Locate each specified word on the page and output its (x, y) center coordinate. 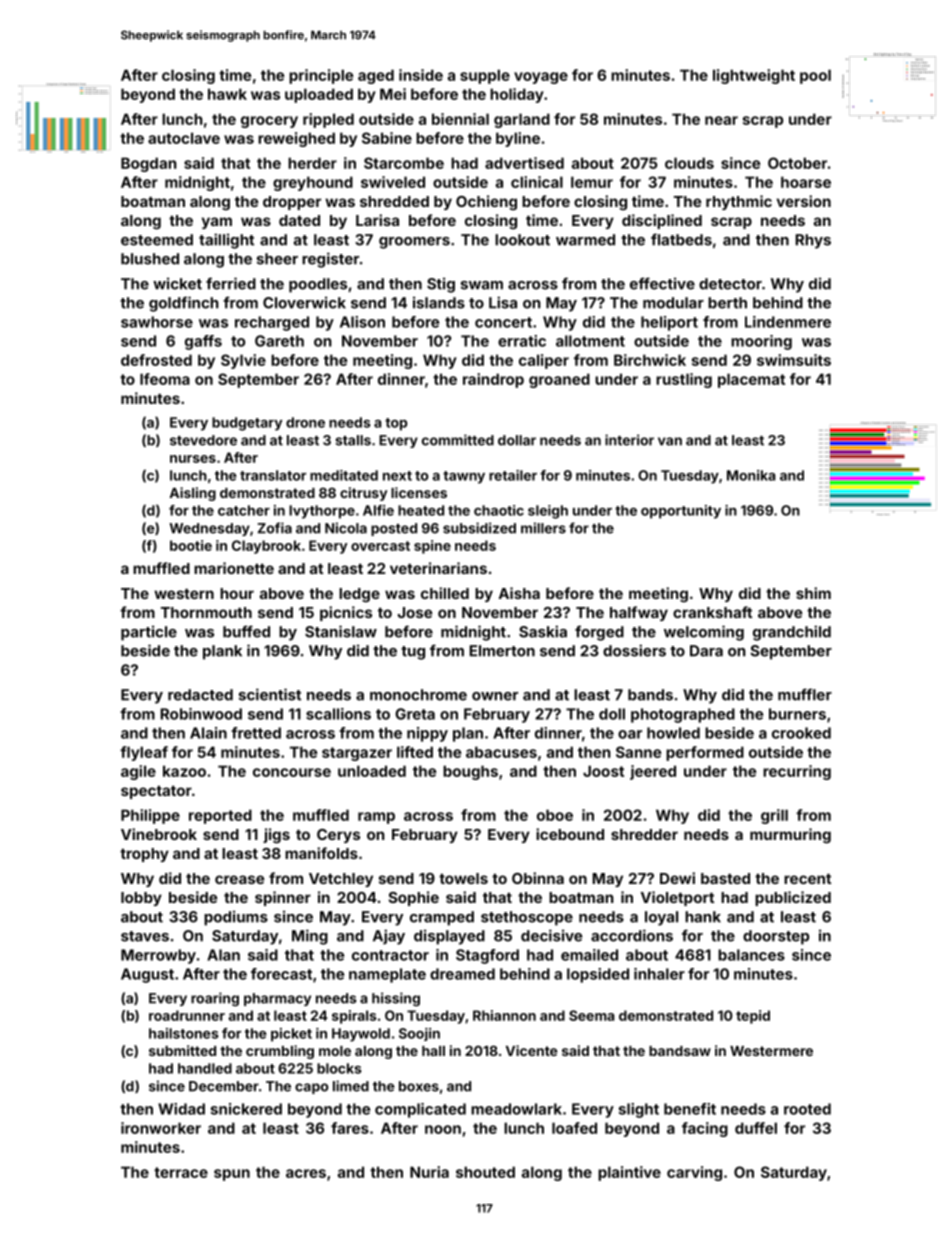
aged (376, 76)
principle (321, 76)
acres (306, 1173)
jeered (653, 772)
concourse (292, 772)
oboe (555, 815)
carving (694, 1173)
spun (232, 1175)
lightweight (754, 76)
